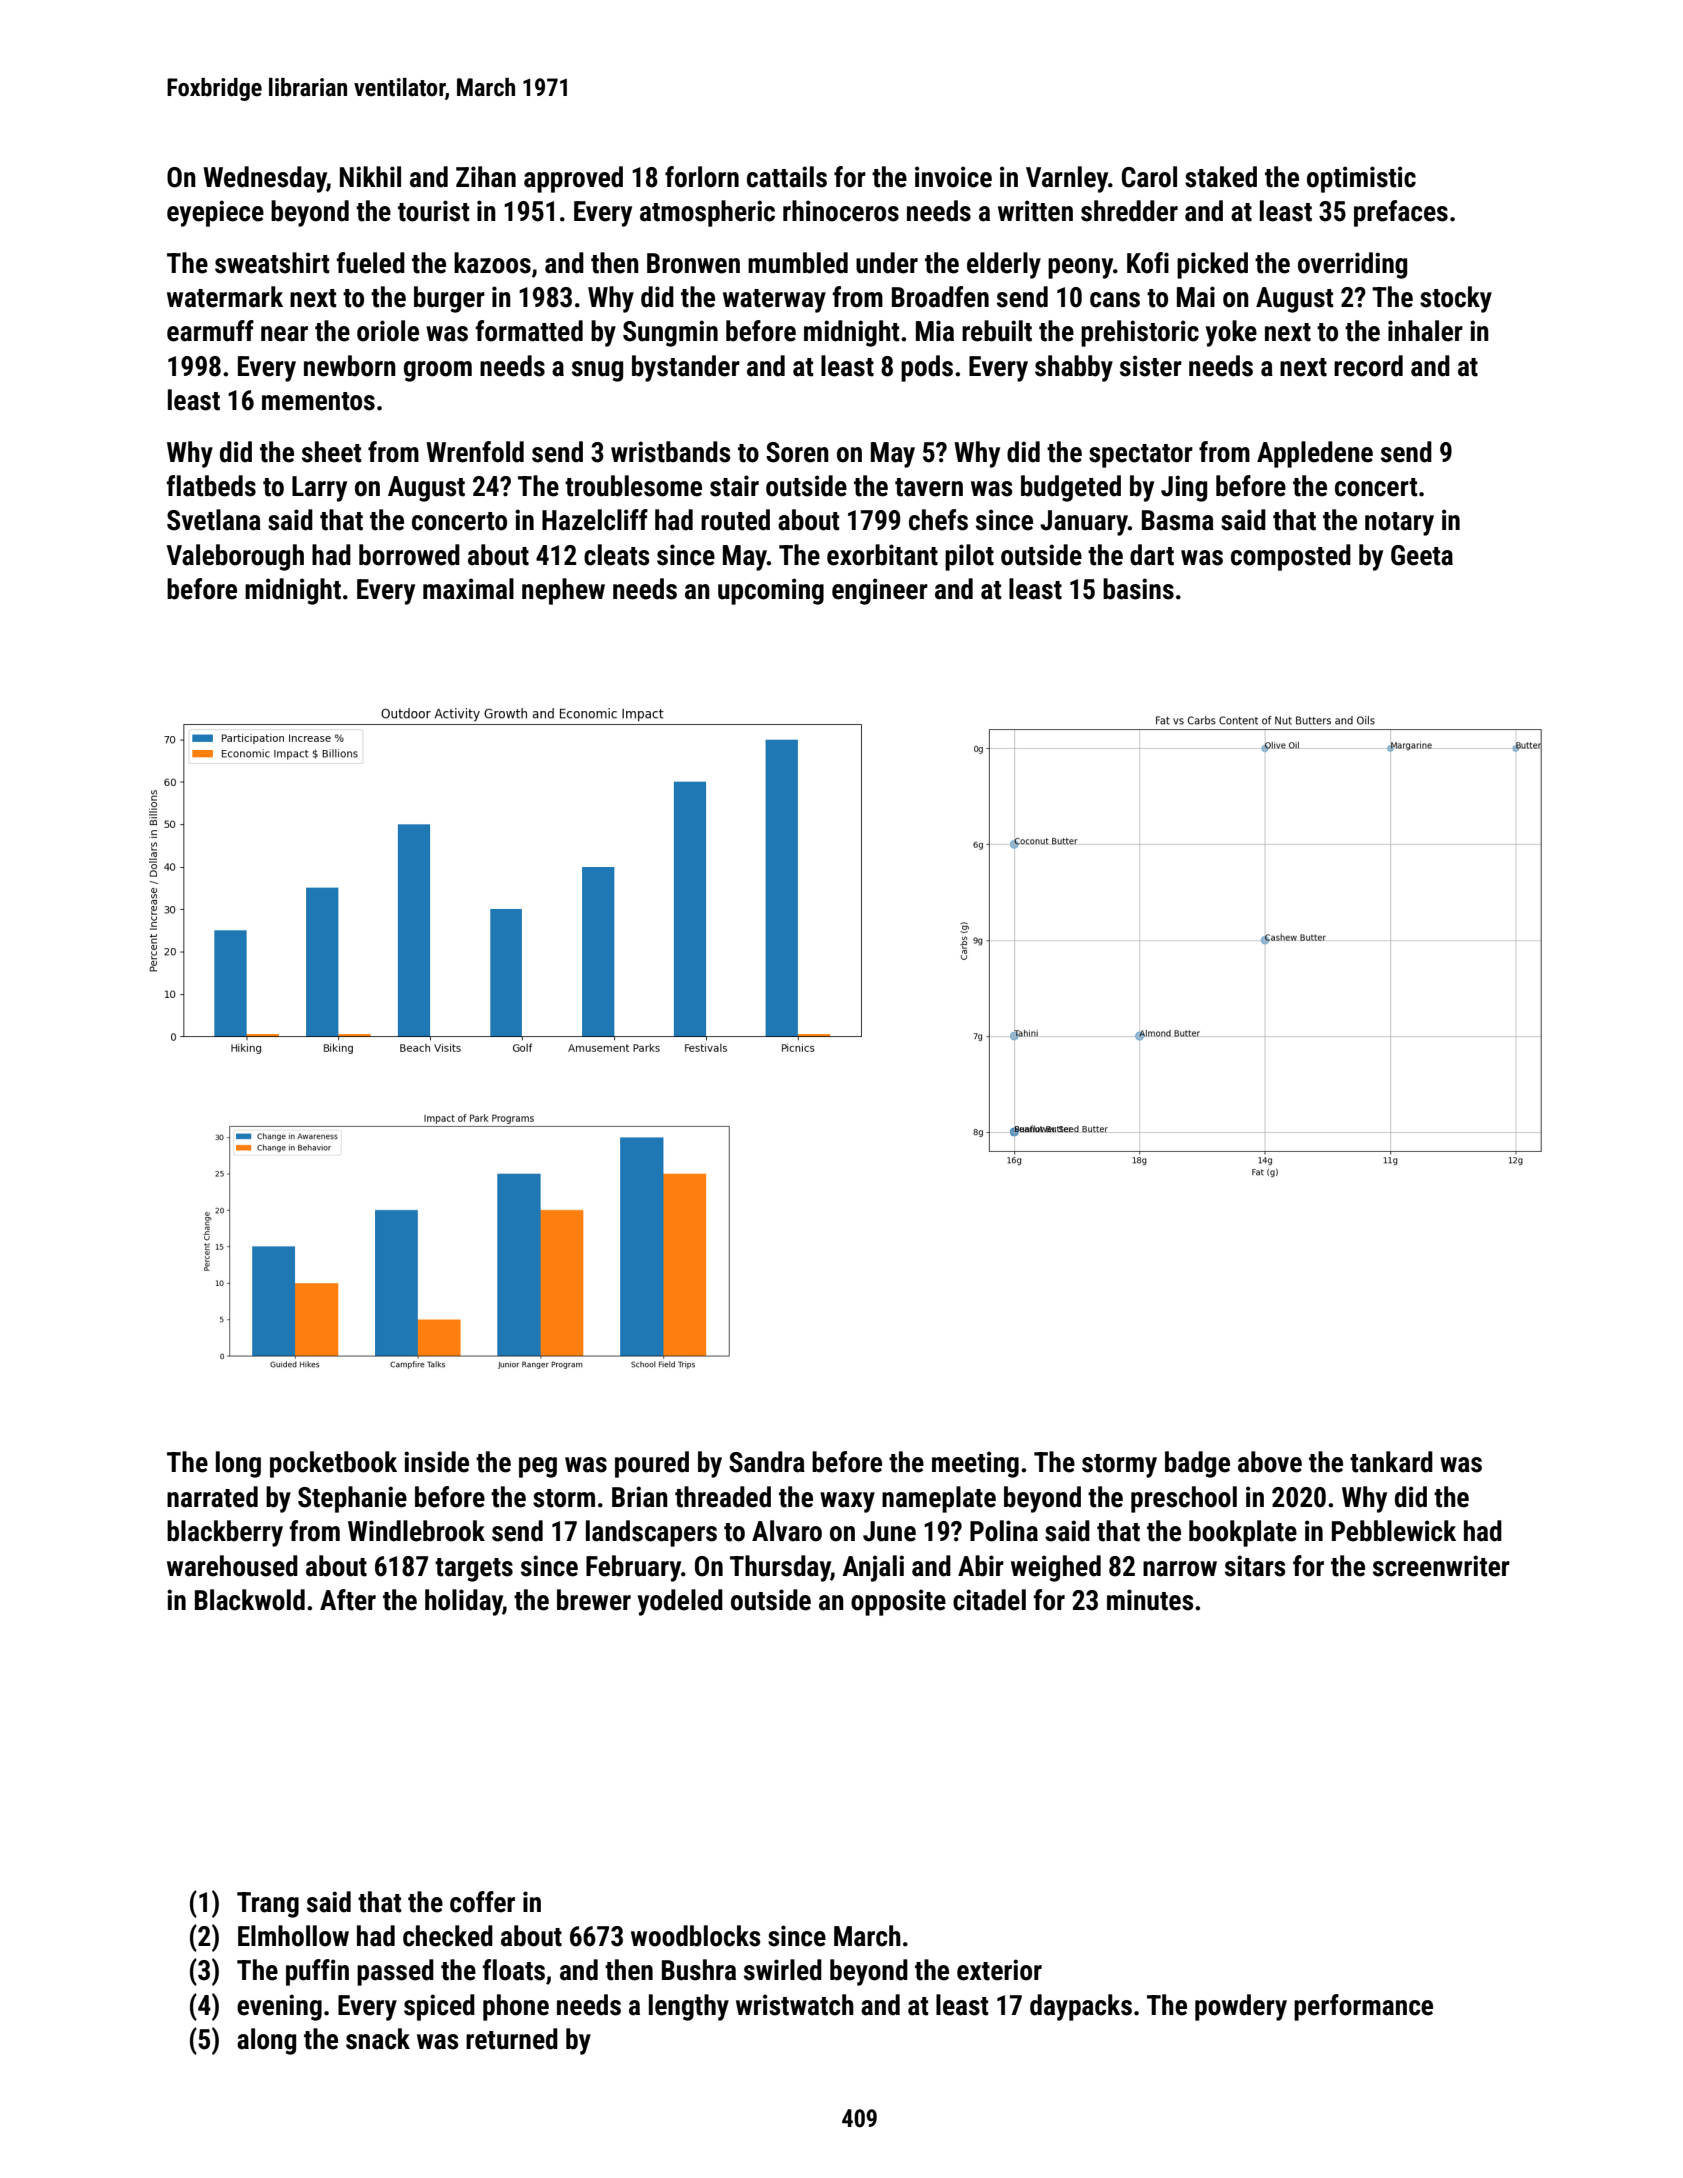 The height and width of the screenshot is (2178, 1683). I want to click on Valeborough, so click(235, 557).
